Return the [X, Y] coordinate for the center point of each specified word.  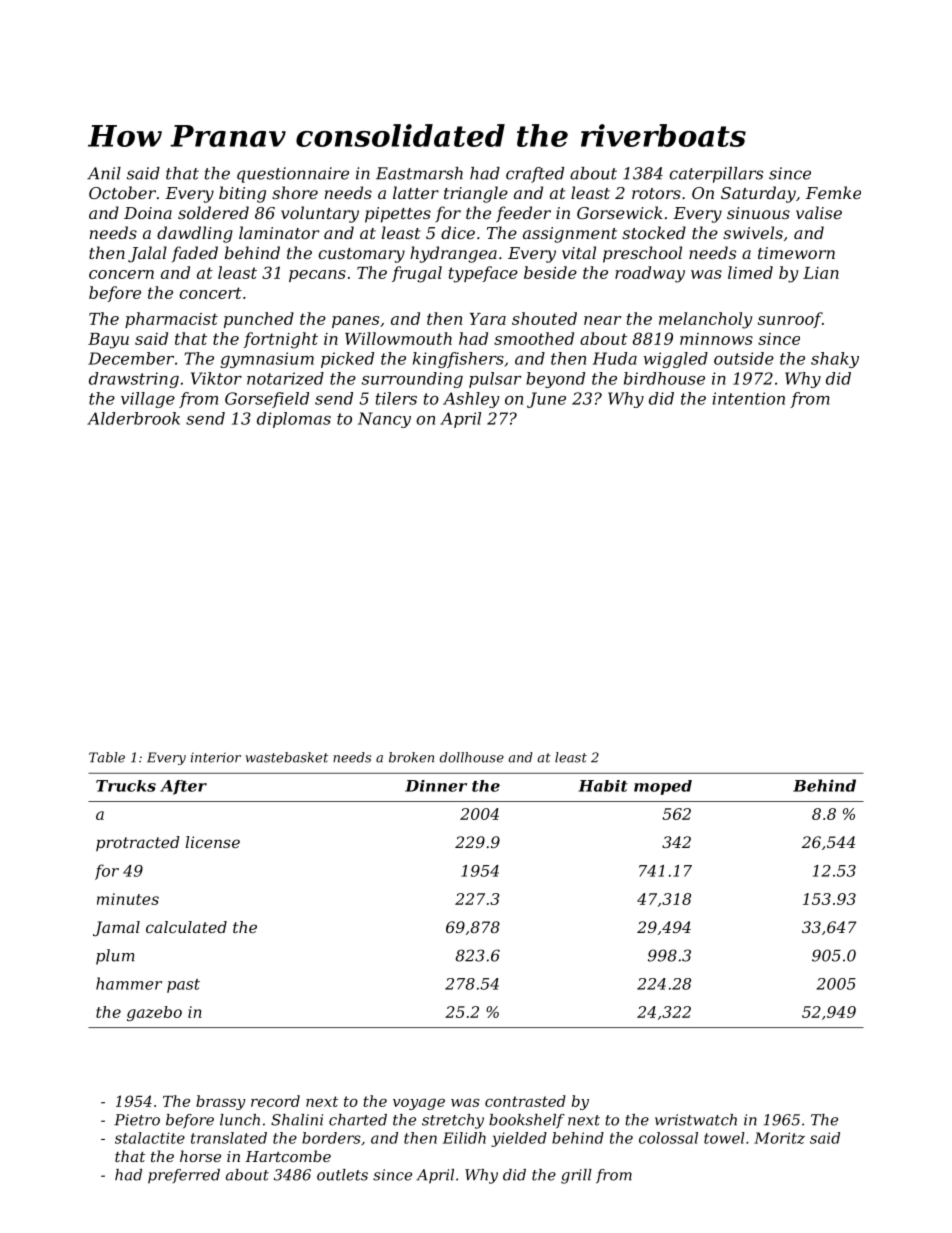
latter [416, 192]
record [275, 1101]
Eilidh [464, 1138]
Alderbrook [133, 418]
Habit [603, 786]
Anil [104, 173]
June [546, 400]
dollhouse [472, 757]
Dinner [436, 786]
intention [749, 398]
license [213, 842]
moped [663, 787]
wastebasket [286, 757]
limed [750, 272]
